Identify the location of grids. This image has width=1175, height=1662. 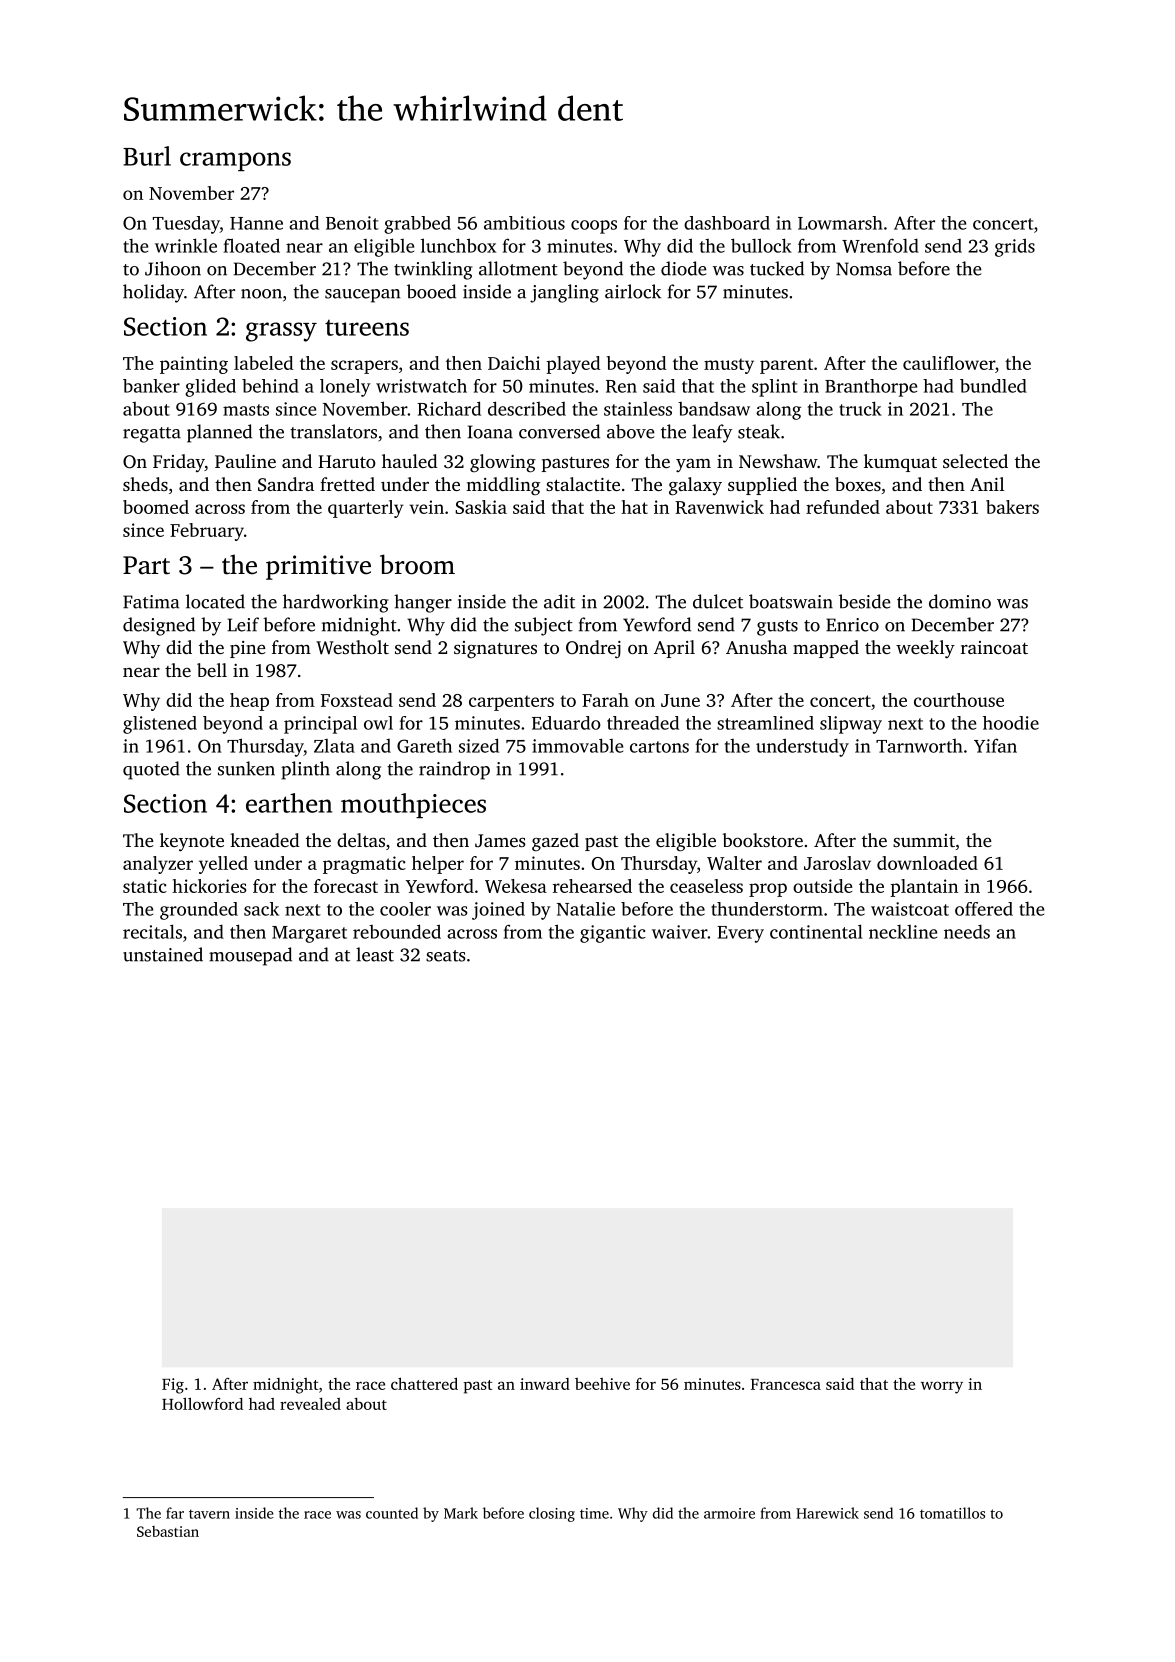
(1015, 247).
